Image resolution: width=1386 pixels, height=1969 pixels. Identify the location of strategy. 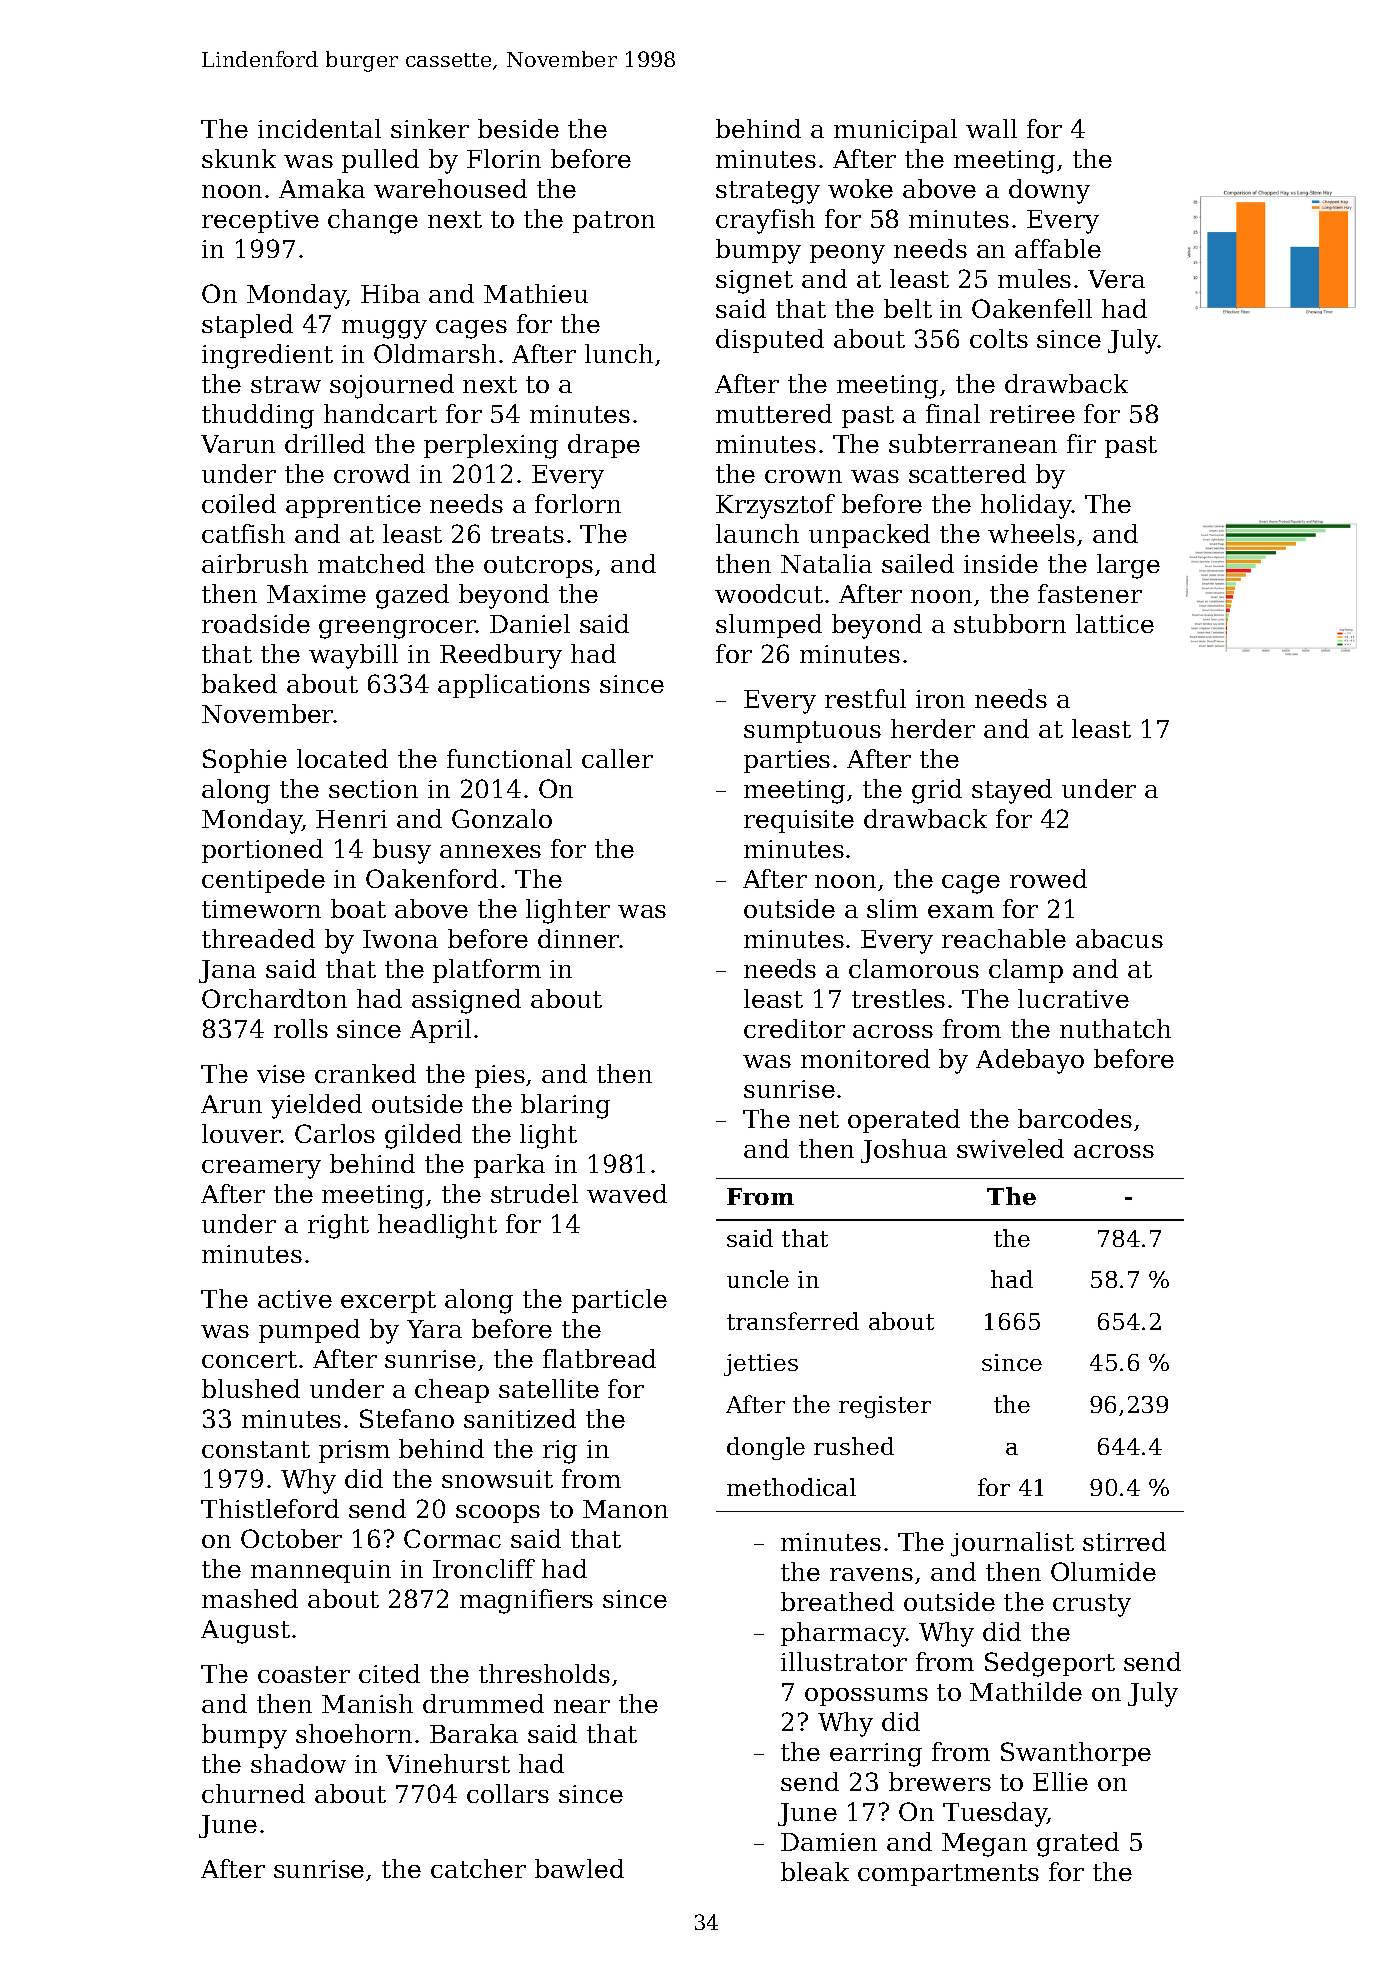
(768, 192).
